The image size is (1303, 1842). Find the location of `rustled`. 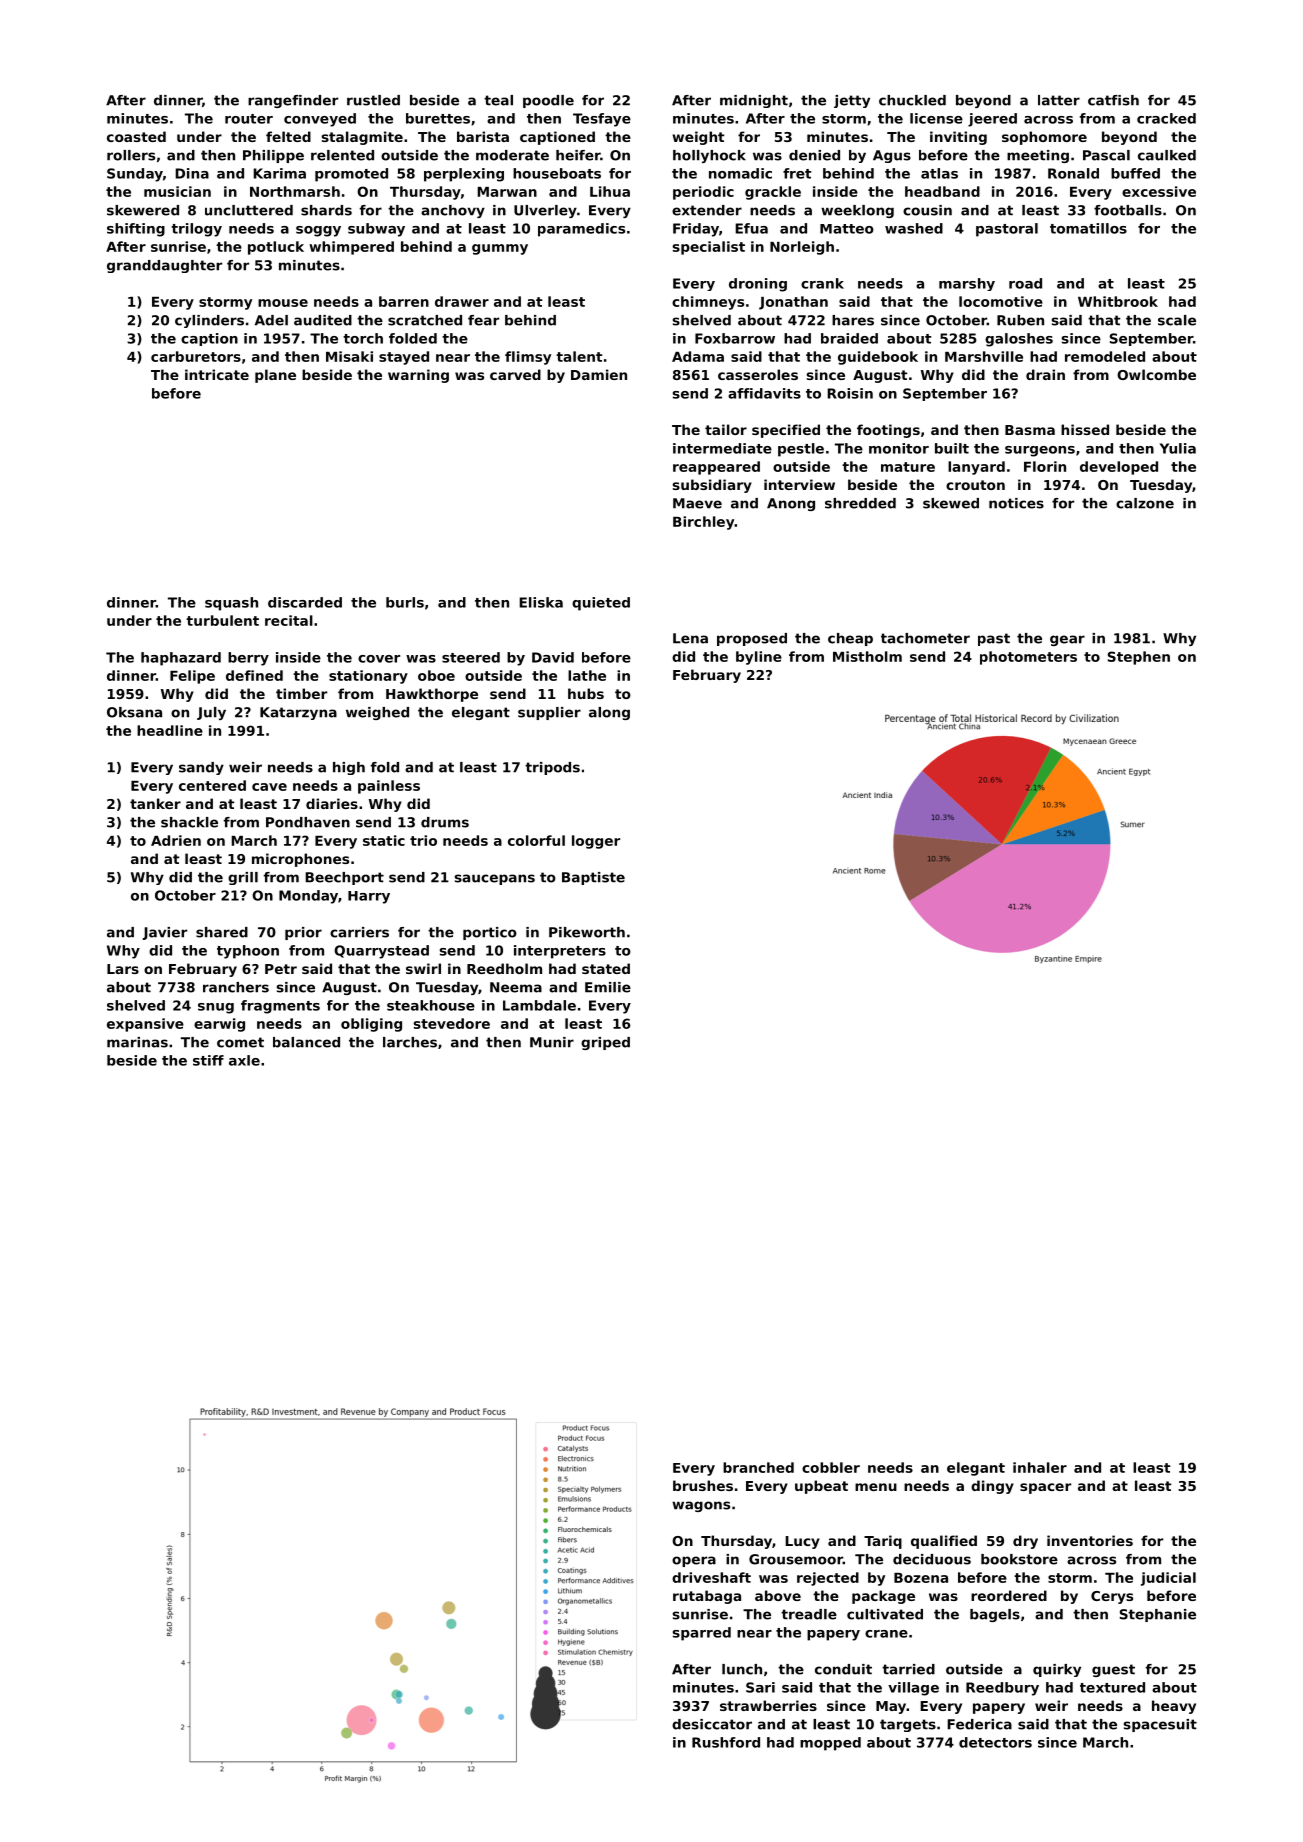

rustled is located at coordinates (373, 100).
